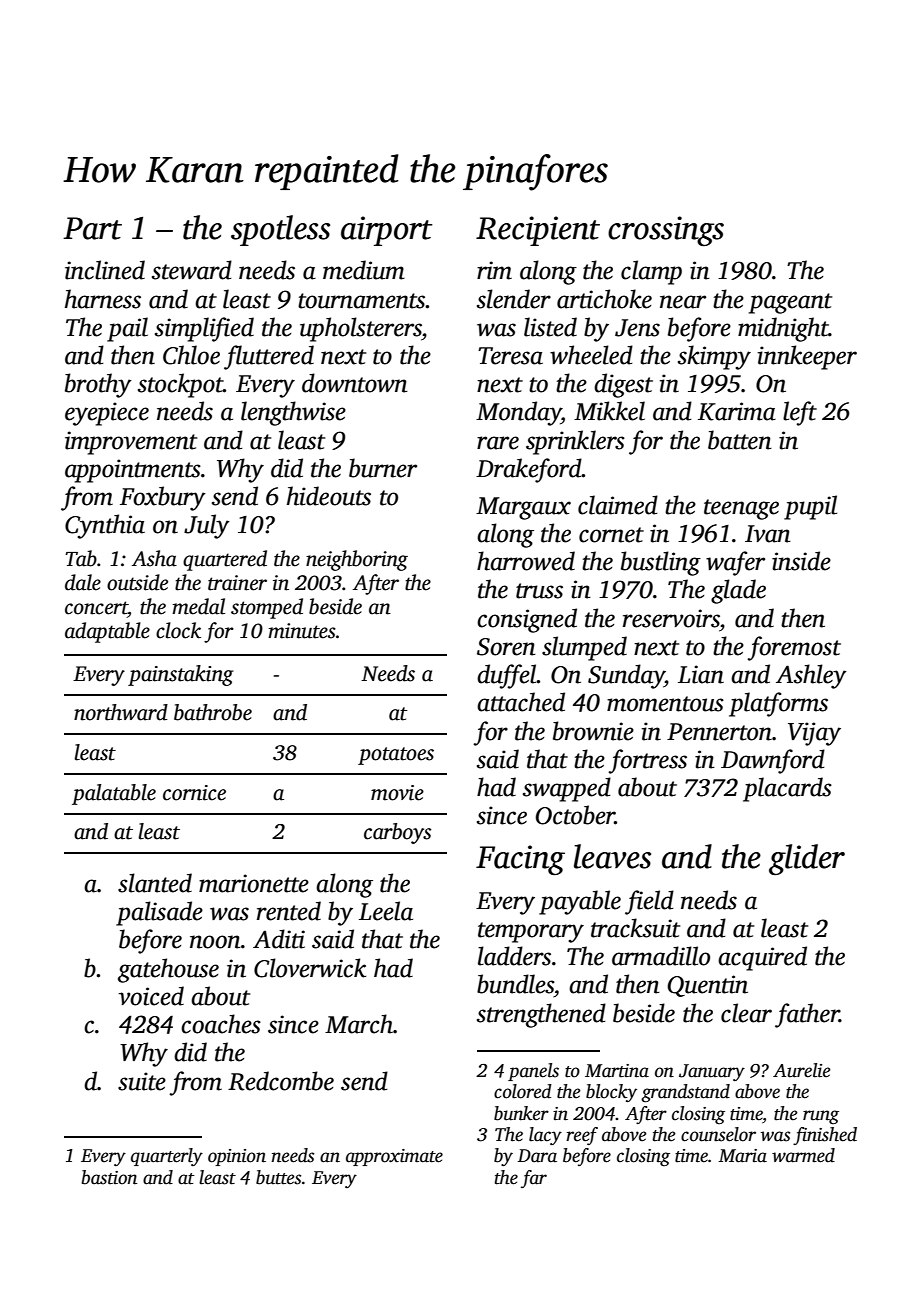 The height and width of the screenshot is (1311, 924). What do you see at coordinates (506, 647) in the screenshot?
I see `Soren` at bounding box center [506, 647].
